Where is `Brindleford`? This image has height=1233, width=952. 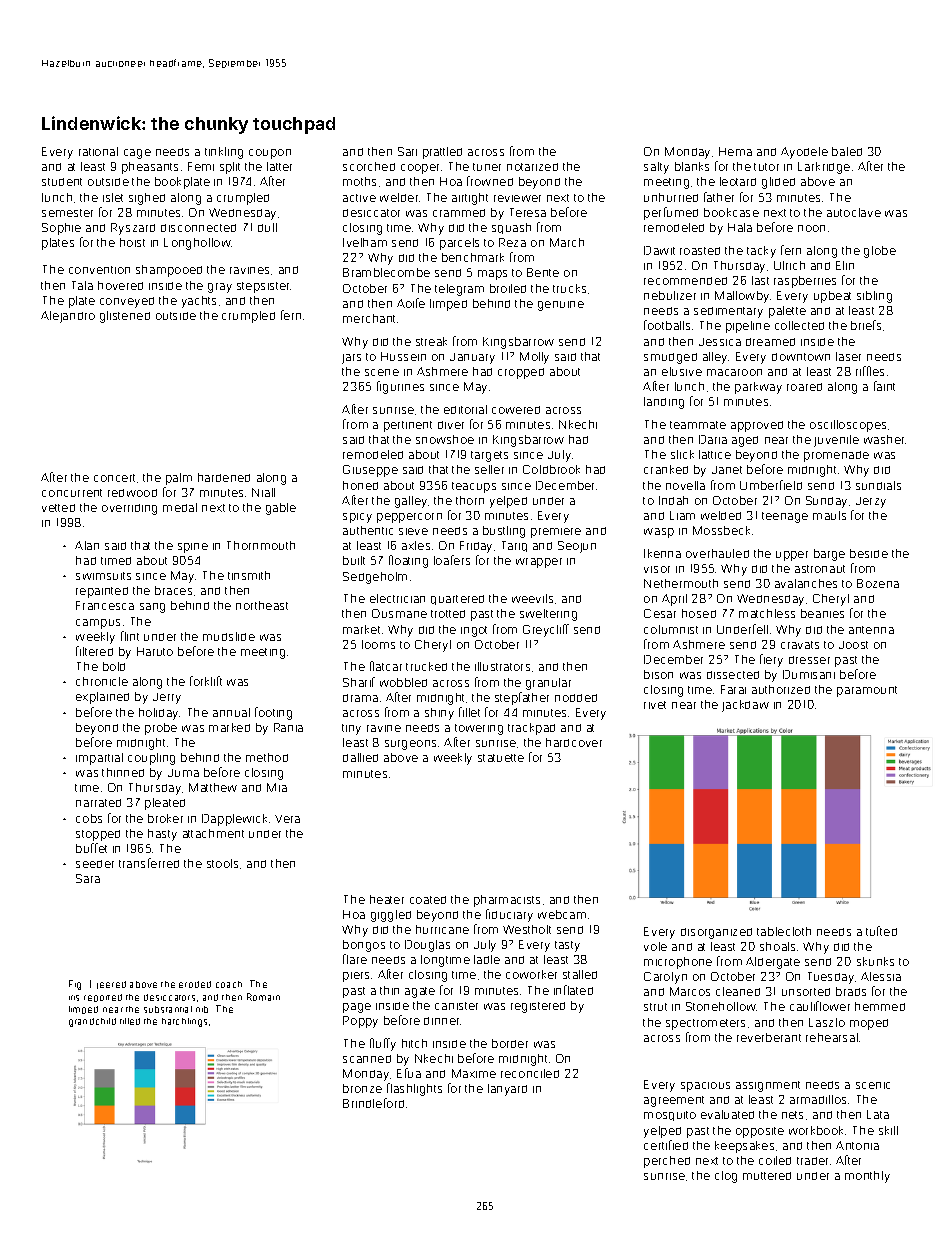
Brindleford is located at coordinates (373, 1103).
